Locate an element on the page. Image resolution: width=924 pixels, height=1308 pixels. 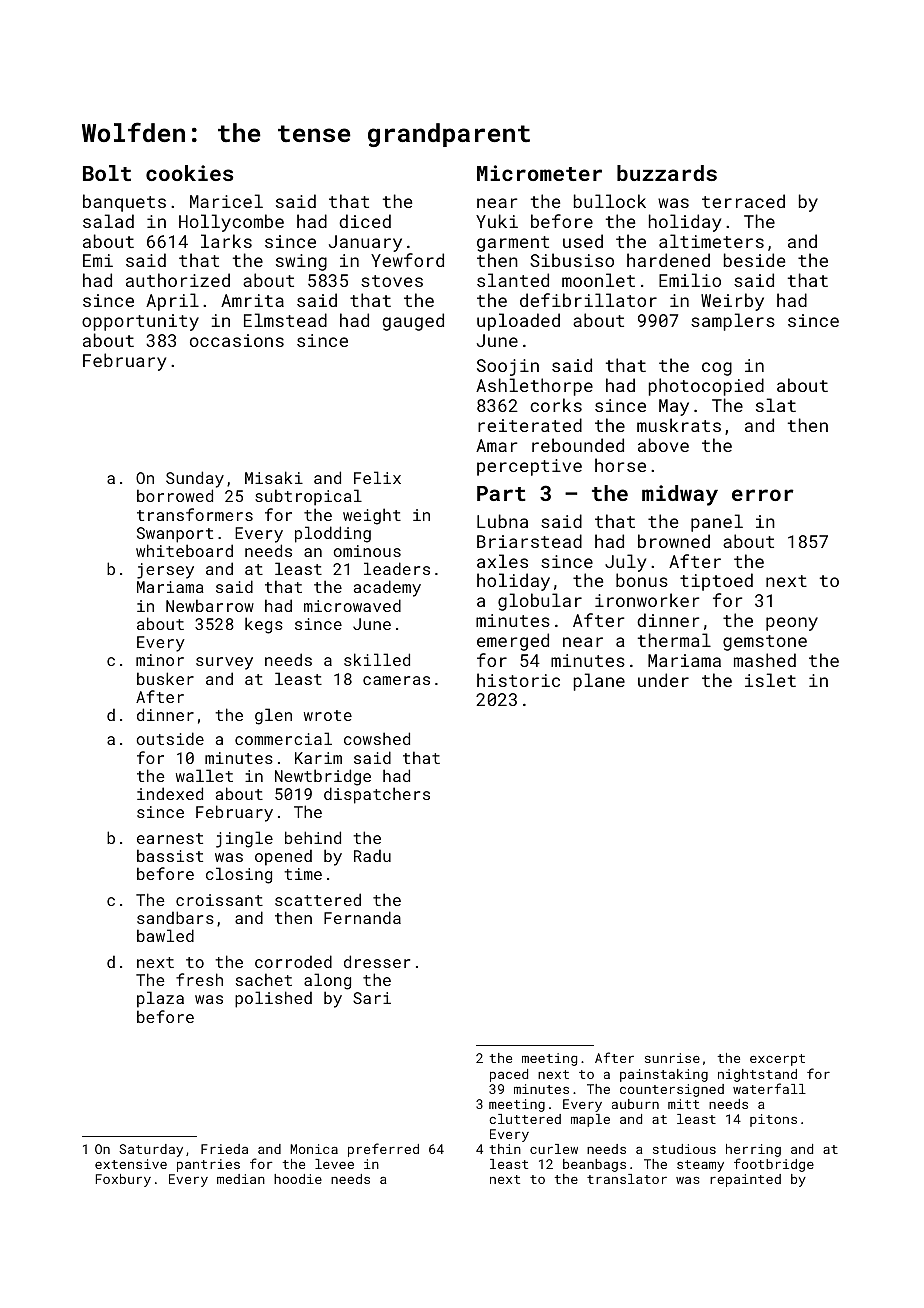
excerpt is located at coordinates (777, 1060).
